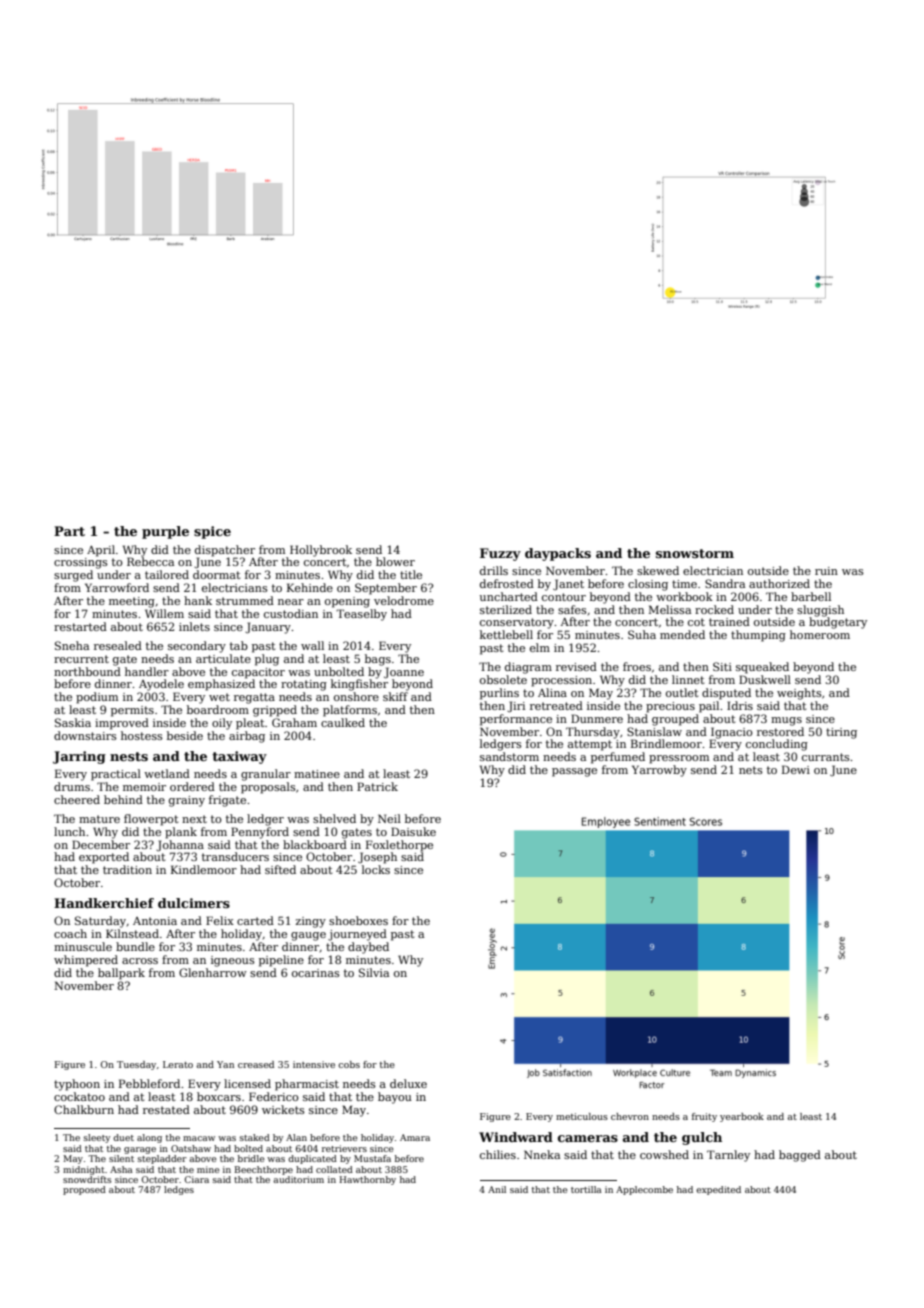 The width and height of the screenshot is (924, 1308). What do you see at coordinates (796, 769) in the screenshot?
I see `Dewi` at bounding box center [796, 769].
